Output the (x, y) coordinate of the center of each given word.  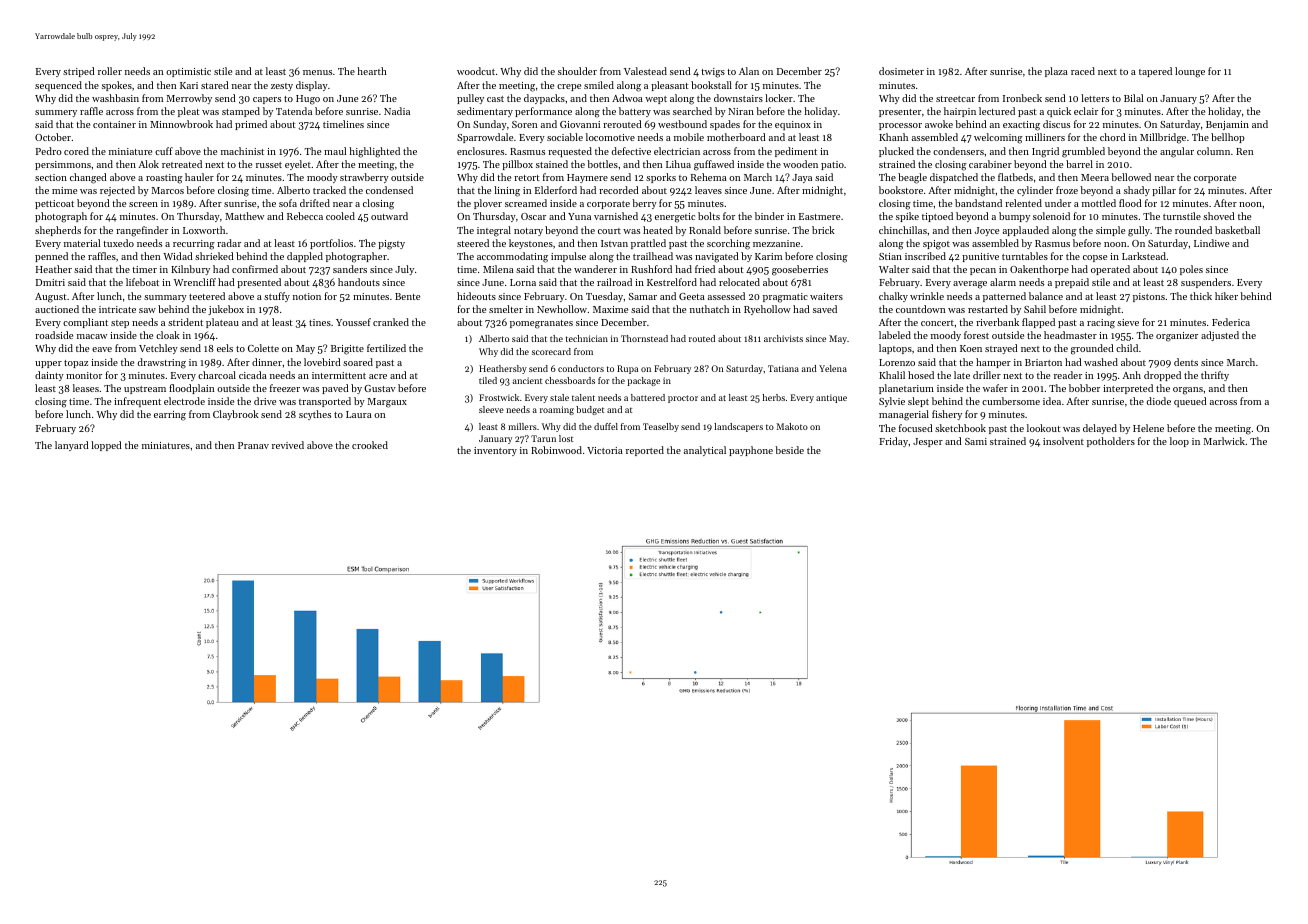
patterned (1004, 297)
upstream (145, 390)
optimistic (188, 72)
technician (587, 338)
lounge (1190, 72)
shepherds (58, 231)
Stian (890, 256)
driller (987, 375)
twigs (713, 73)
